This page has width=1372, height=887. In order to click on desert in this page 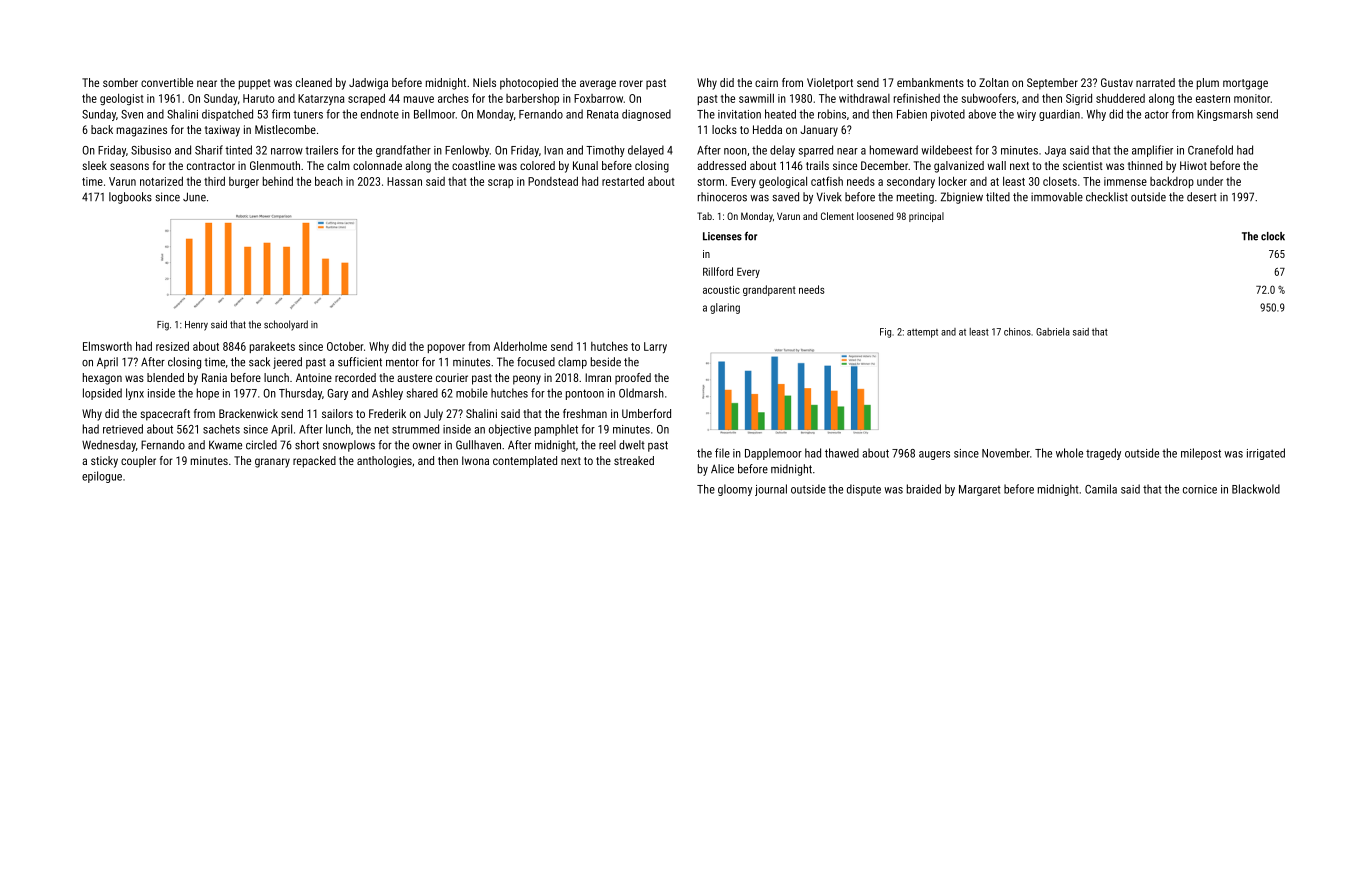, I will do `click(1202, 197)`.
